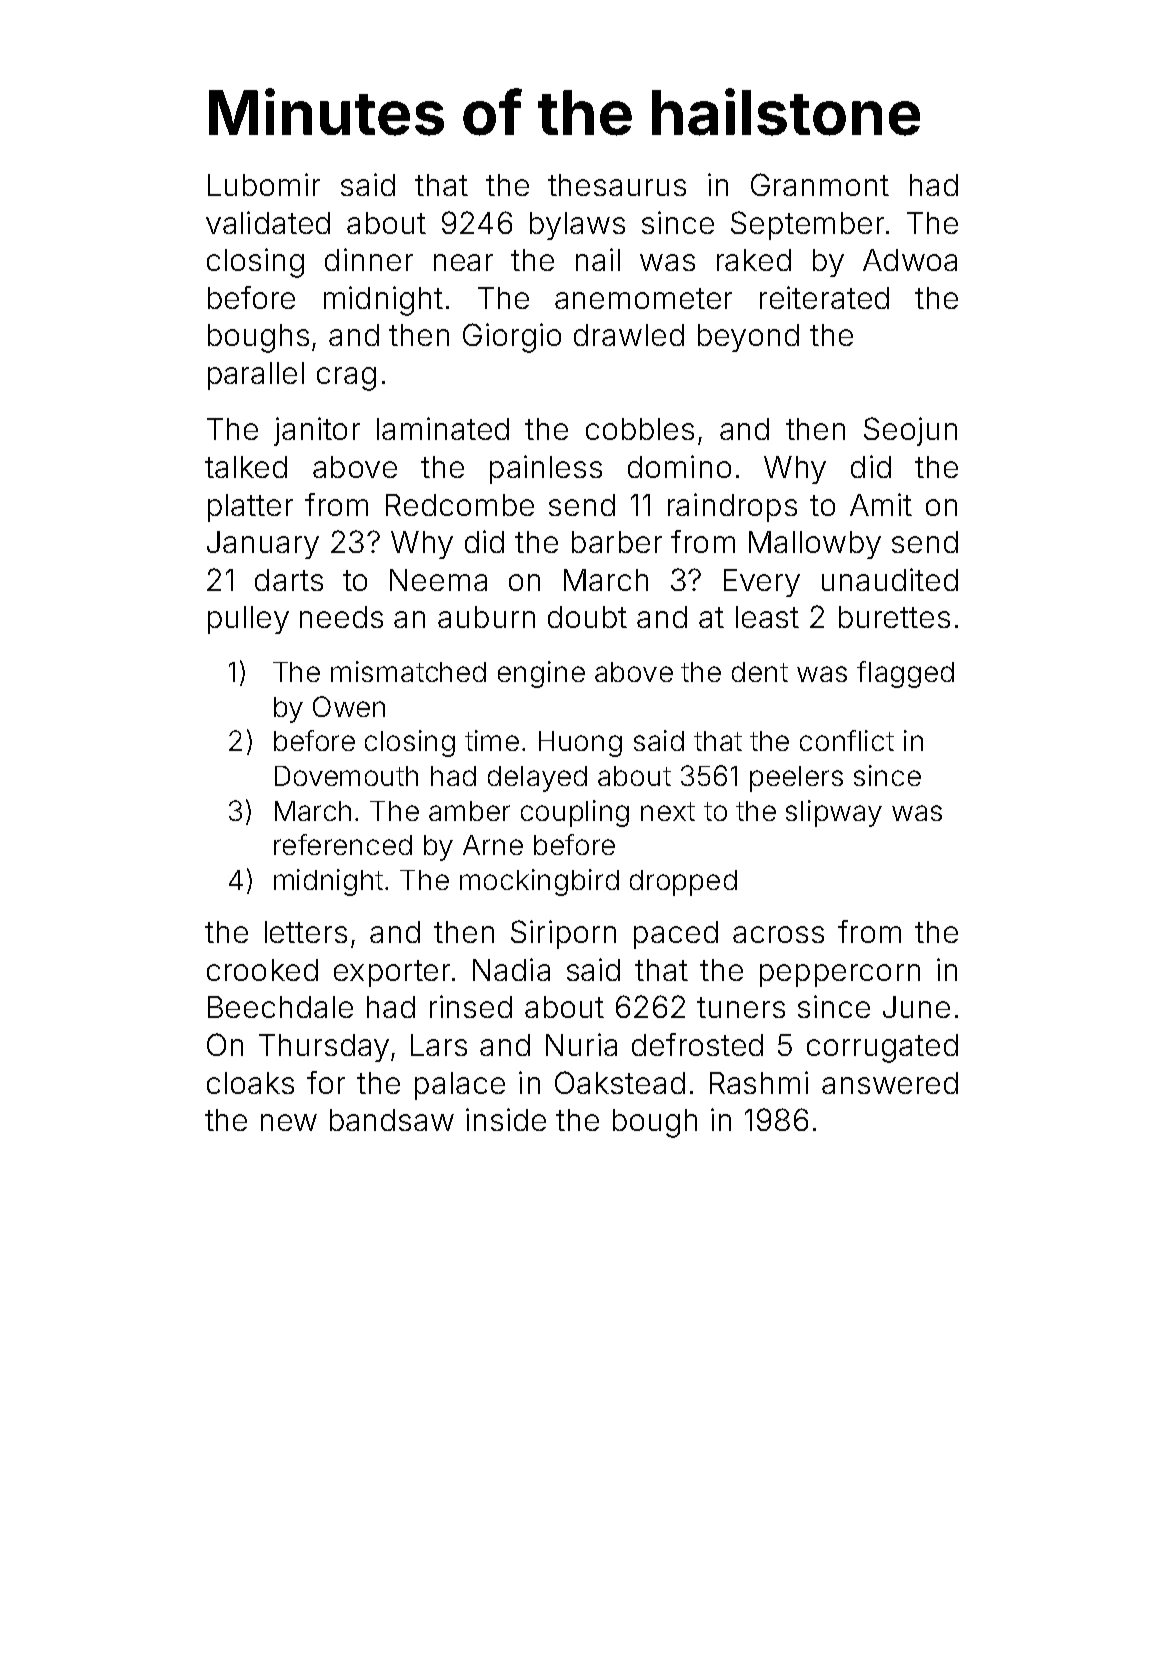 The height and width of the screenshot is (1654, 1165). I want to click on validated, so click(268, 222).
